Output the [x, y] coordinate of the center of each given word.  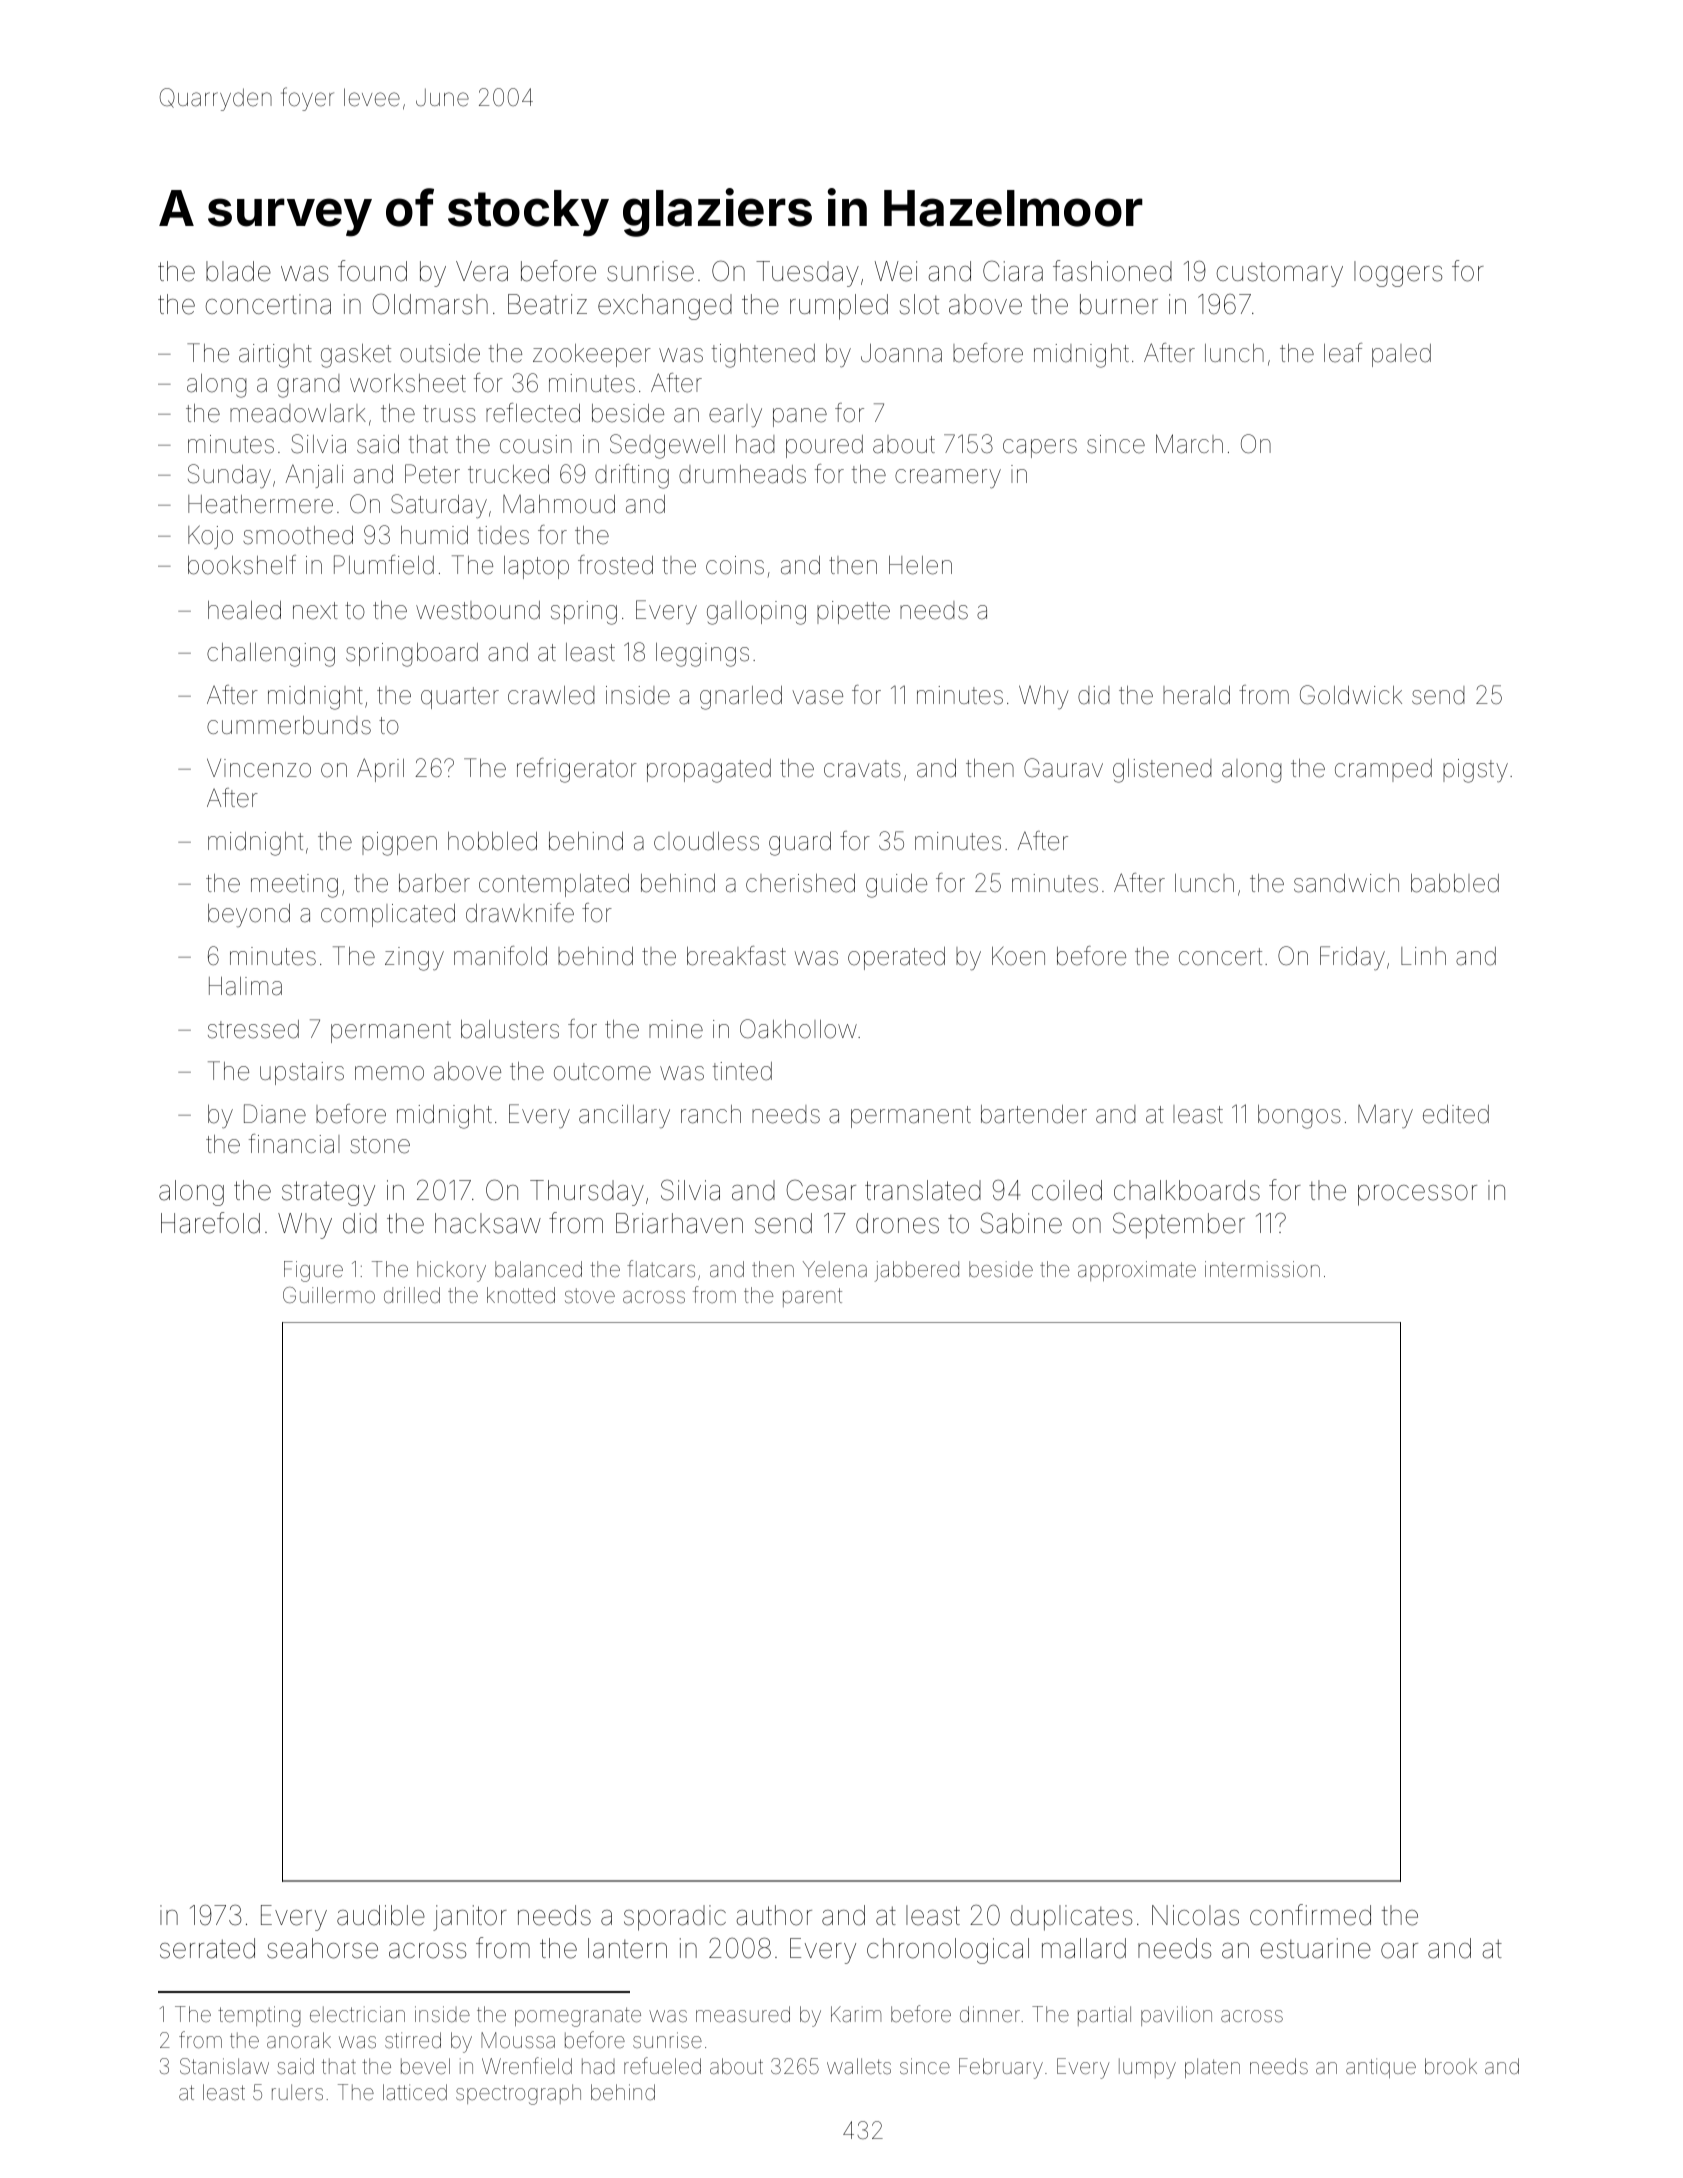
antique [1381, 2068]
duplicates [1071, 1918]
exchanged [665, 307]
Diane [275, 1114]
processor [1417, 1195]
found [372, 271]
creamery [948, 479]
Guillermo [329, 1295]
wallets [859, 2066]
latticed [415, 2092]
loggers [1398, 274]
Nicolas [1195, 1915]
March [1189, 444]
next [315, 611]
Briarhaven [679, 1223]
